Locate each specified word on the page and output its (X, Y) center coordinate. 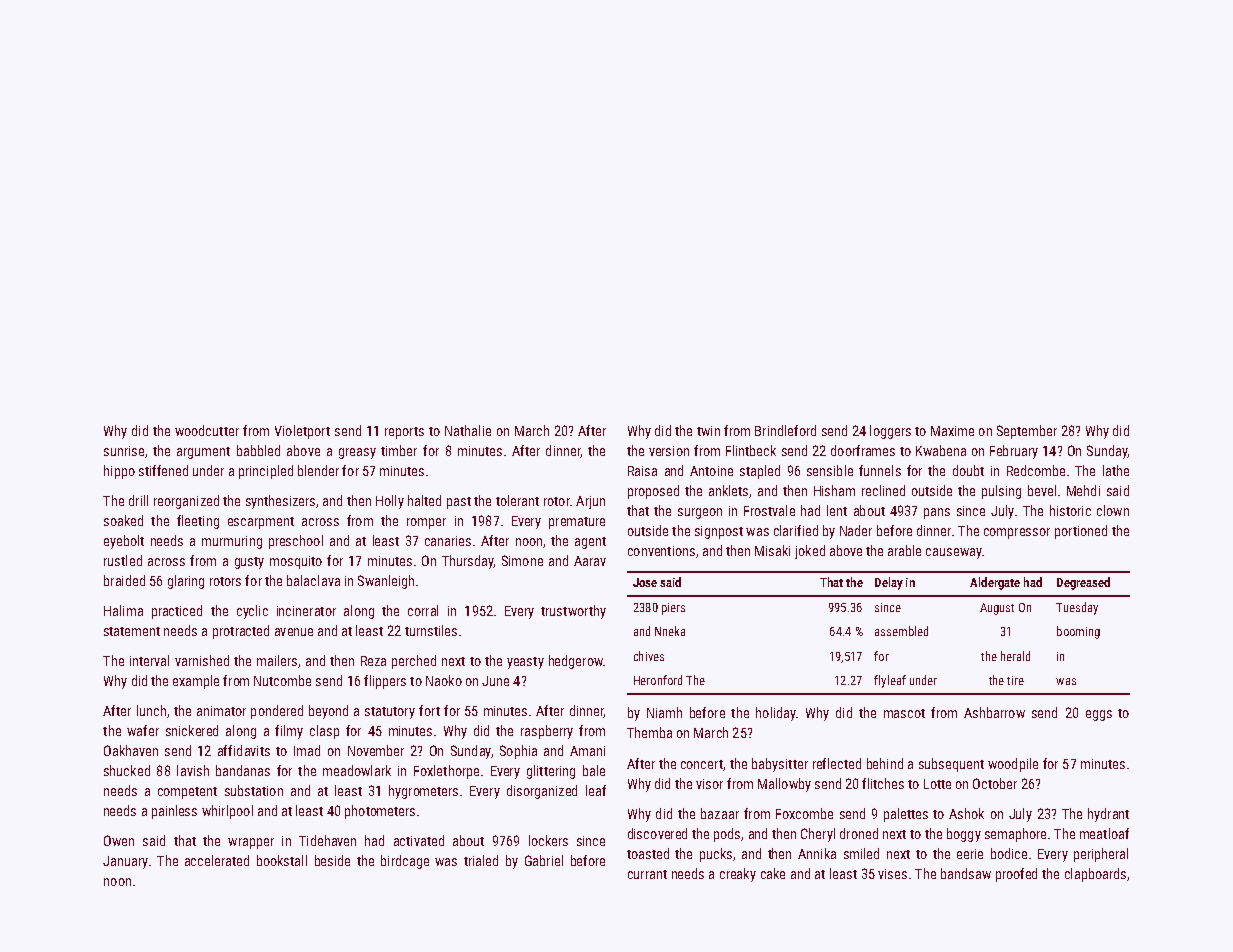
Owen (119, 840)
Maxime (952, 431)
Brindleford (785, 430)
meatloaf (1104, 833)
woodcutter (207, 430)
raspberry (547, 732)
